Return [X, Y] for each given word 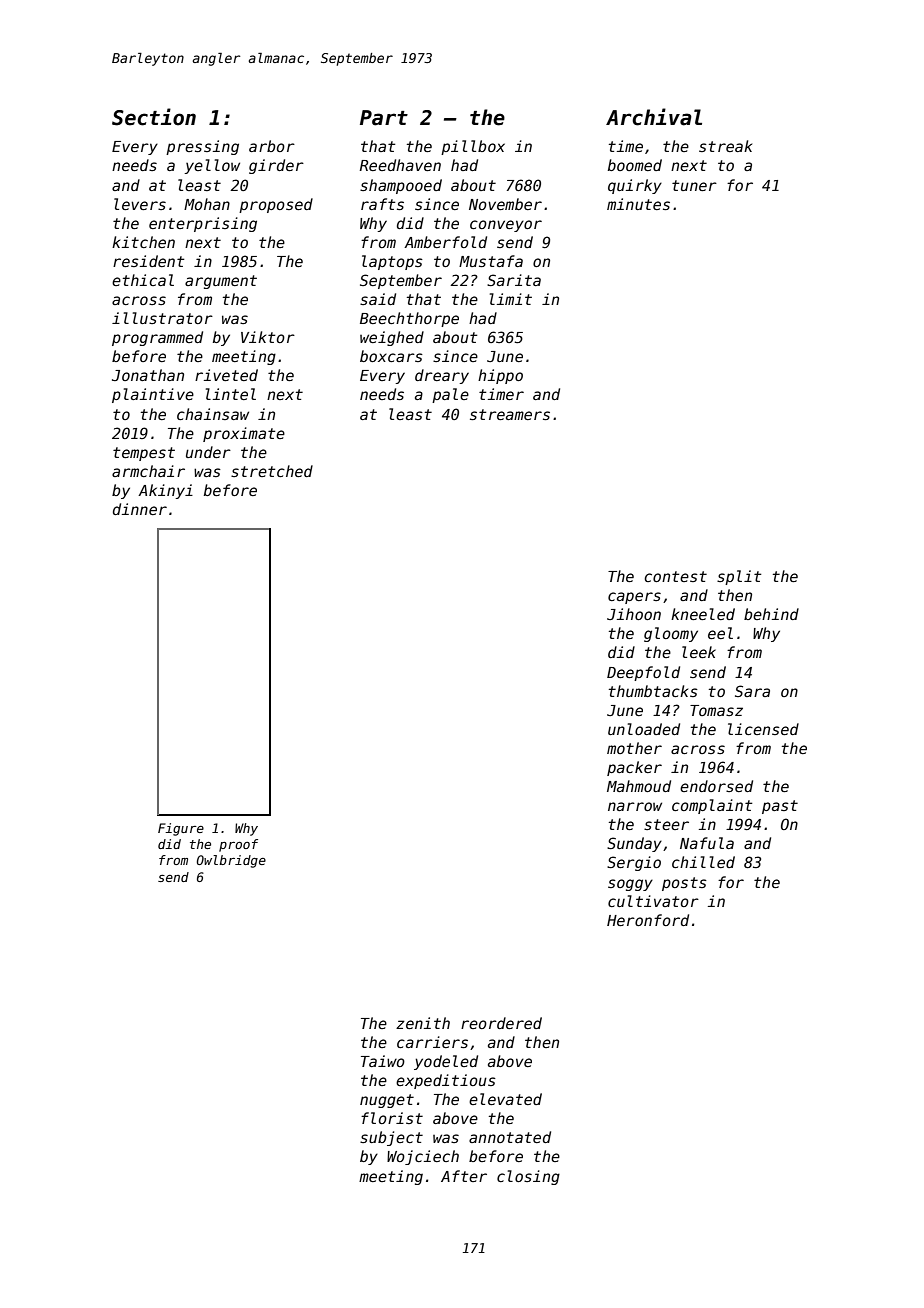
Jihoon [634, 614]
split [739, 577]
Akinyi [165, 491]
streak [725, 146]
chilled [703, 862]
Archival [654, 117]
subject [391, 1138]
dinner [140, 509]
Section [154, 117]
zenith [423, 1023]
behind [771, 614]
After [464, 1176]
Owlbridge [231, 861]
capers [634, 598]
